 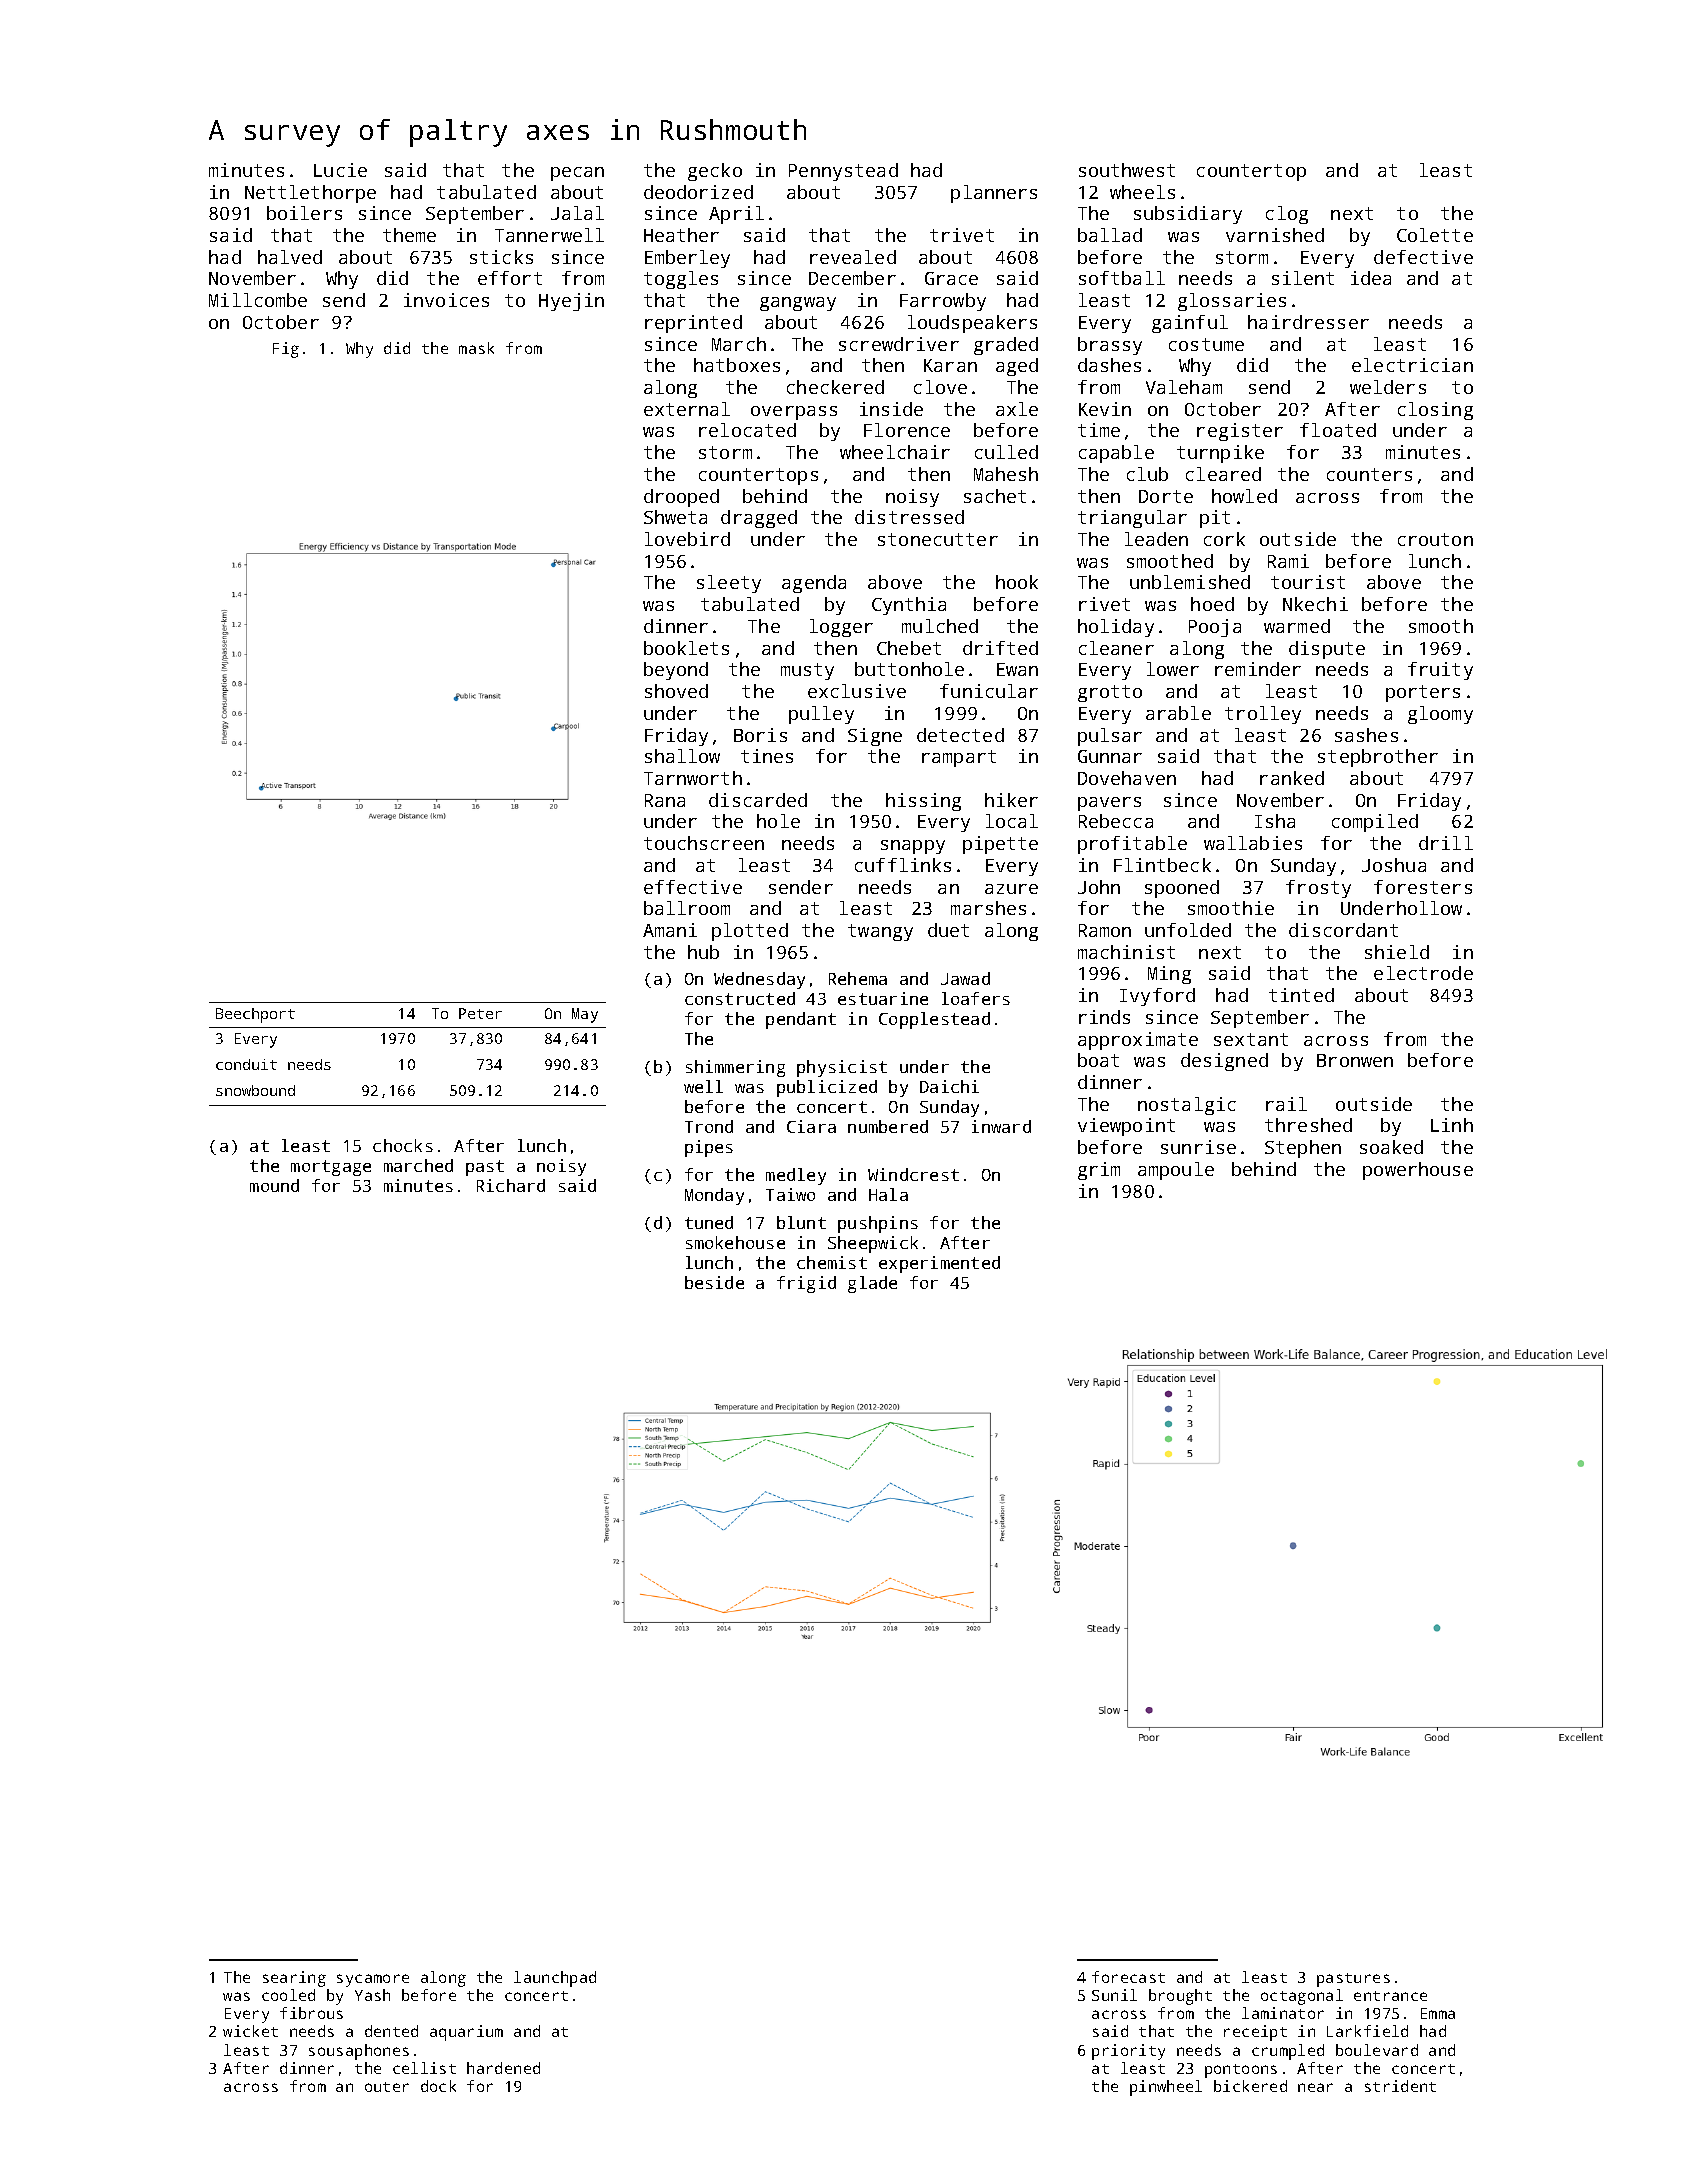 What do you see at coordinates (1378, 758) in the image?
I see `stepbrother` at bounding box center [1378, 758].
